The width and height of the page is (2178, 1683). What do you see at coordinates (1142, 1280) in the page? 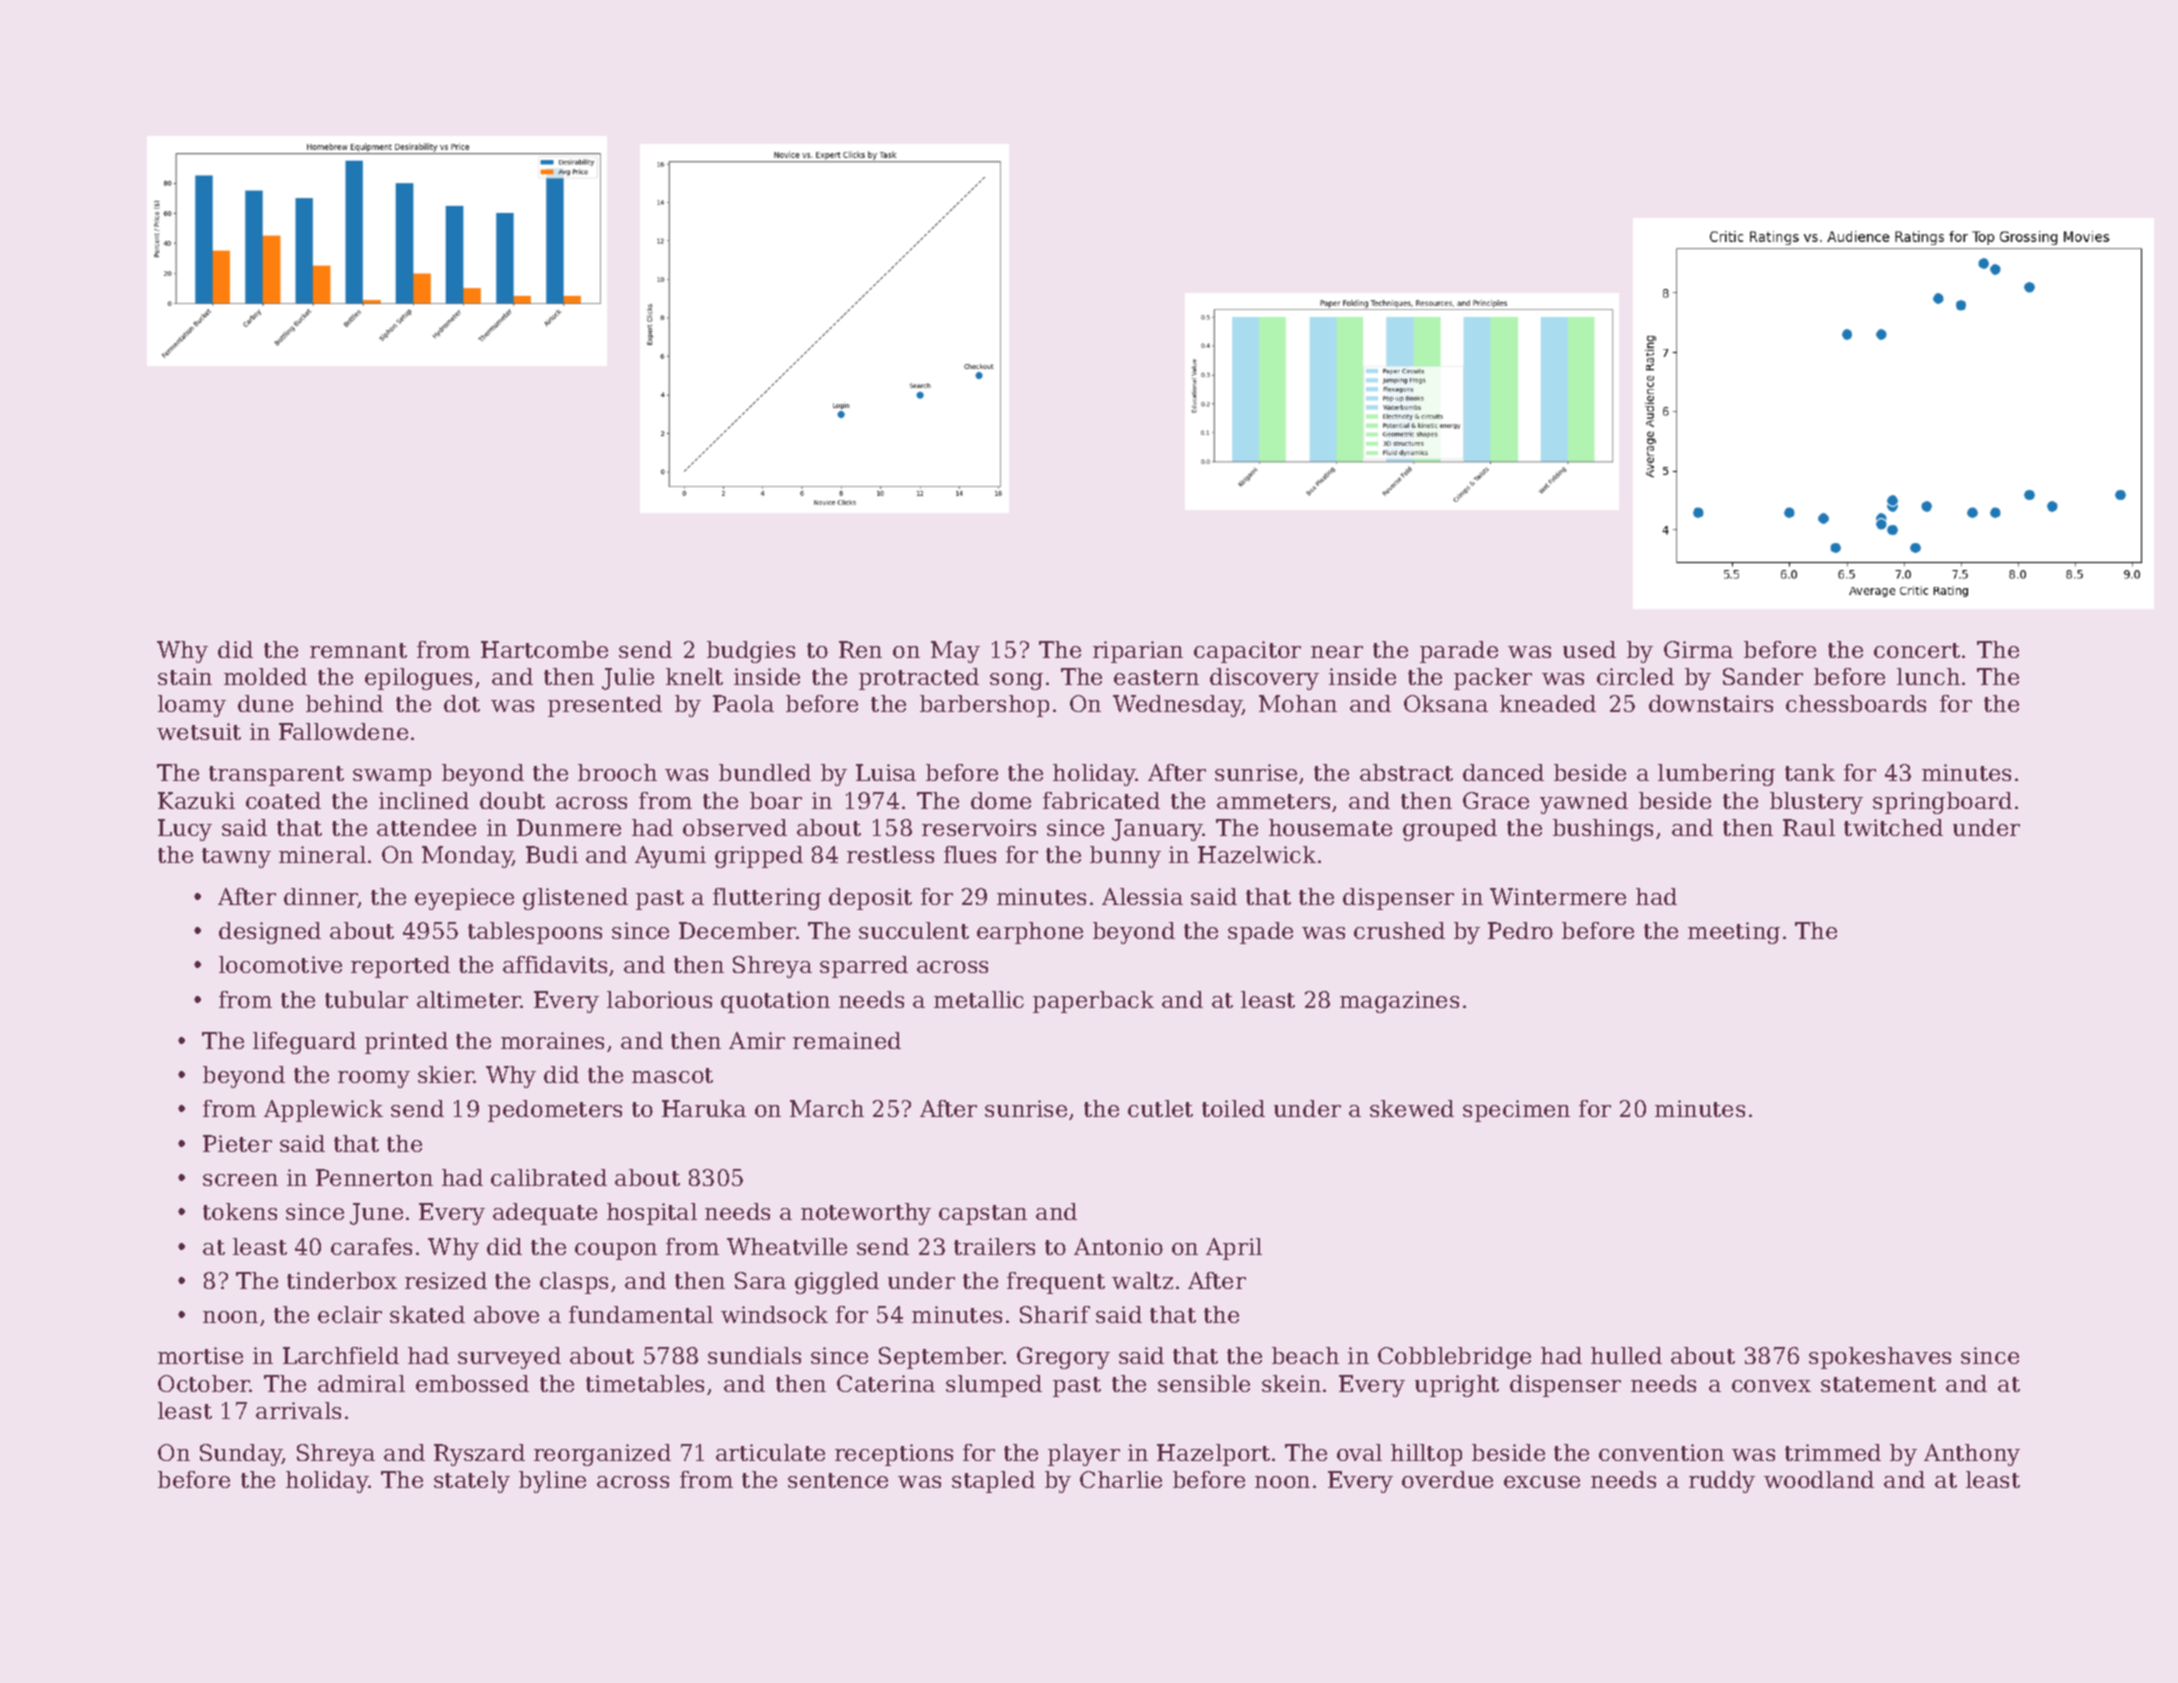
I see `waltz` at bounding box center [1142, 1280].
